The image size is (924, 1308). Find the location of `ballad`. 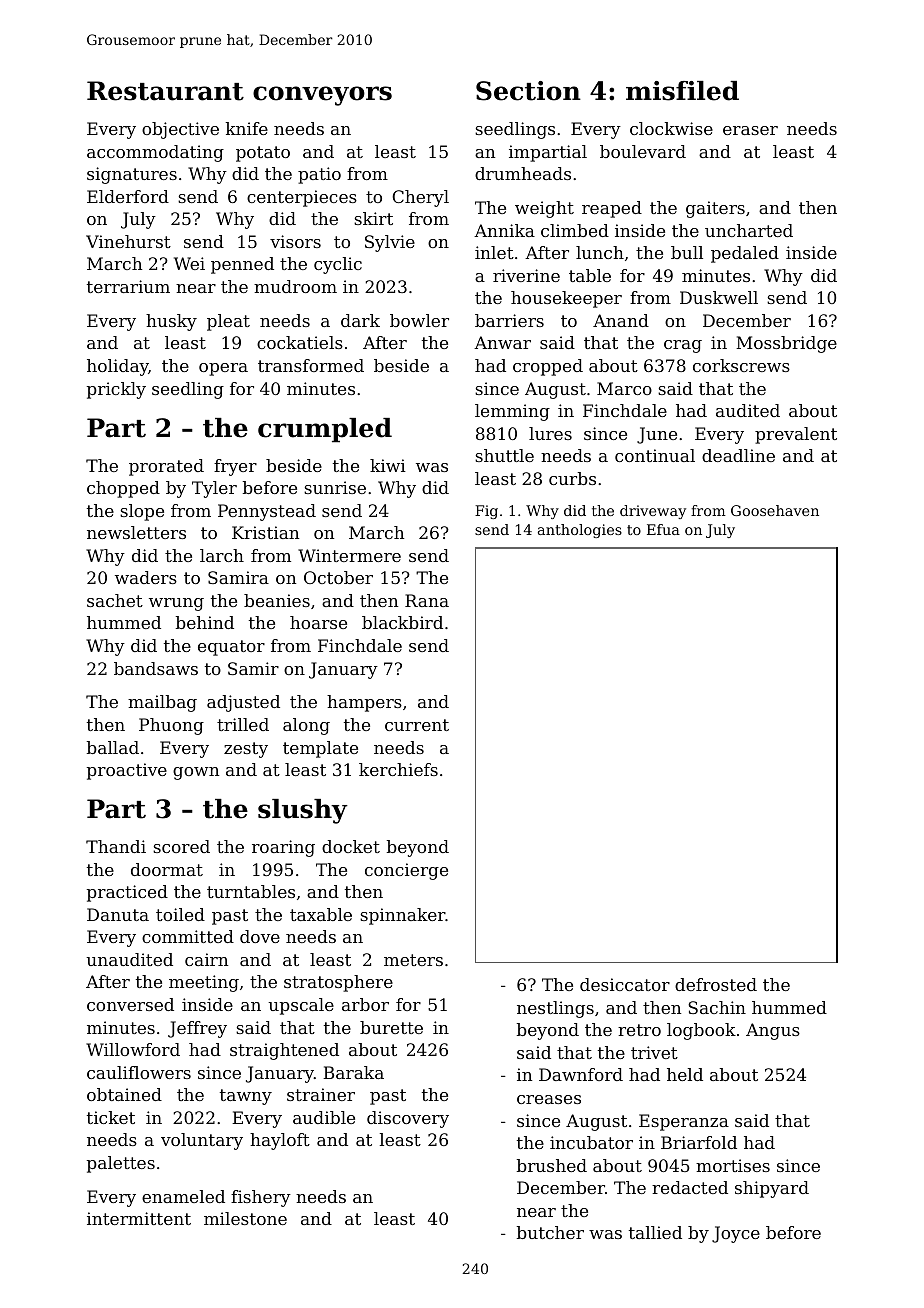

ballad is located at coordinates (113, 747).
